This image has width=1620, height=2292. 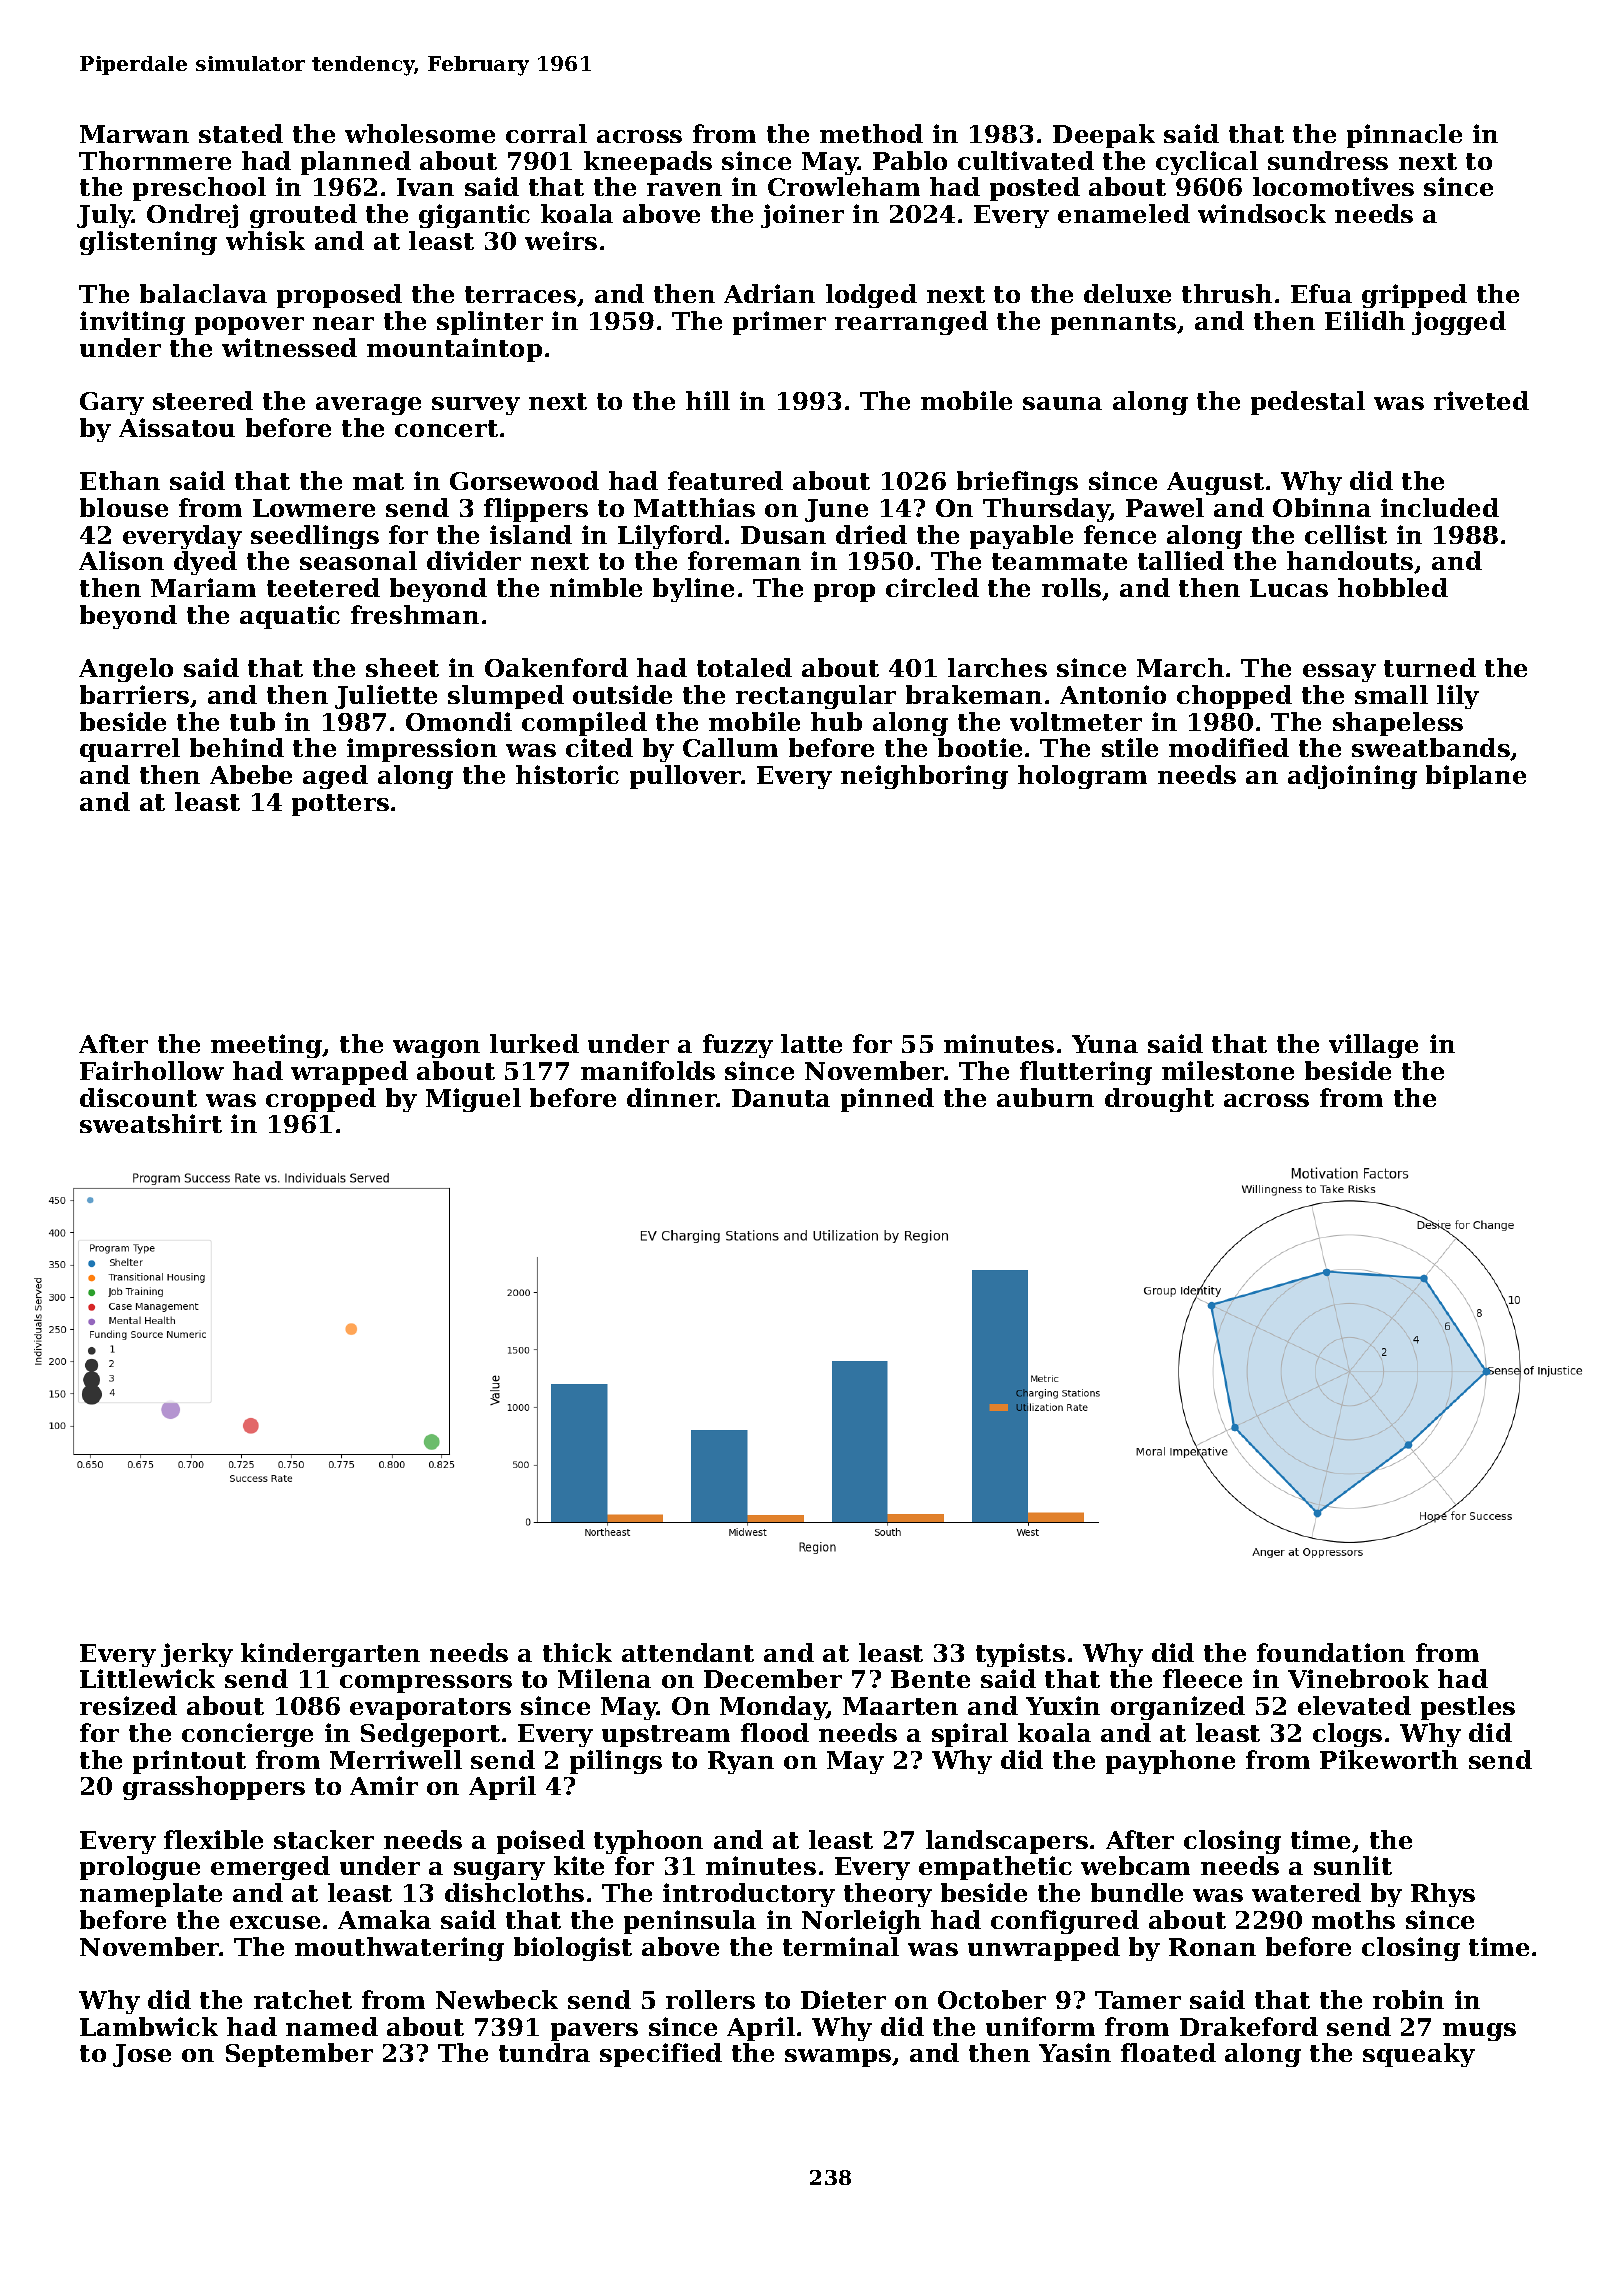 I want to click on foundation, so click(x=1331, y=1652).
